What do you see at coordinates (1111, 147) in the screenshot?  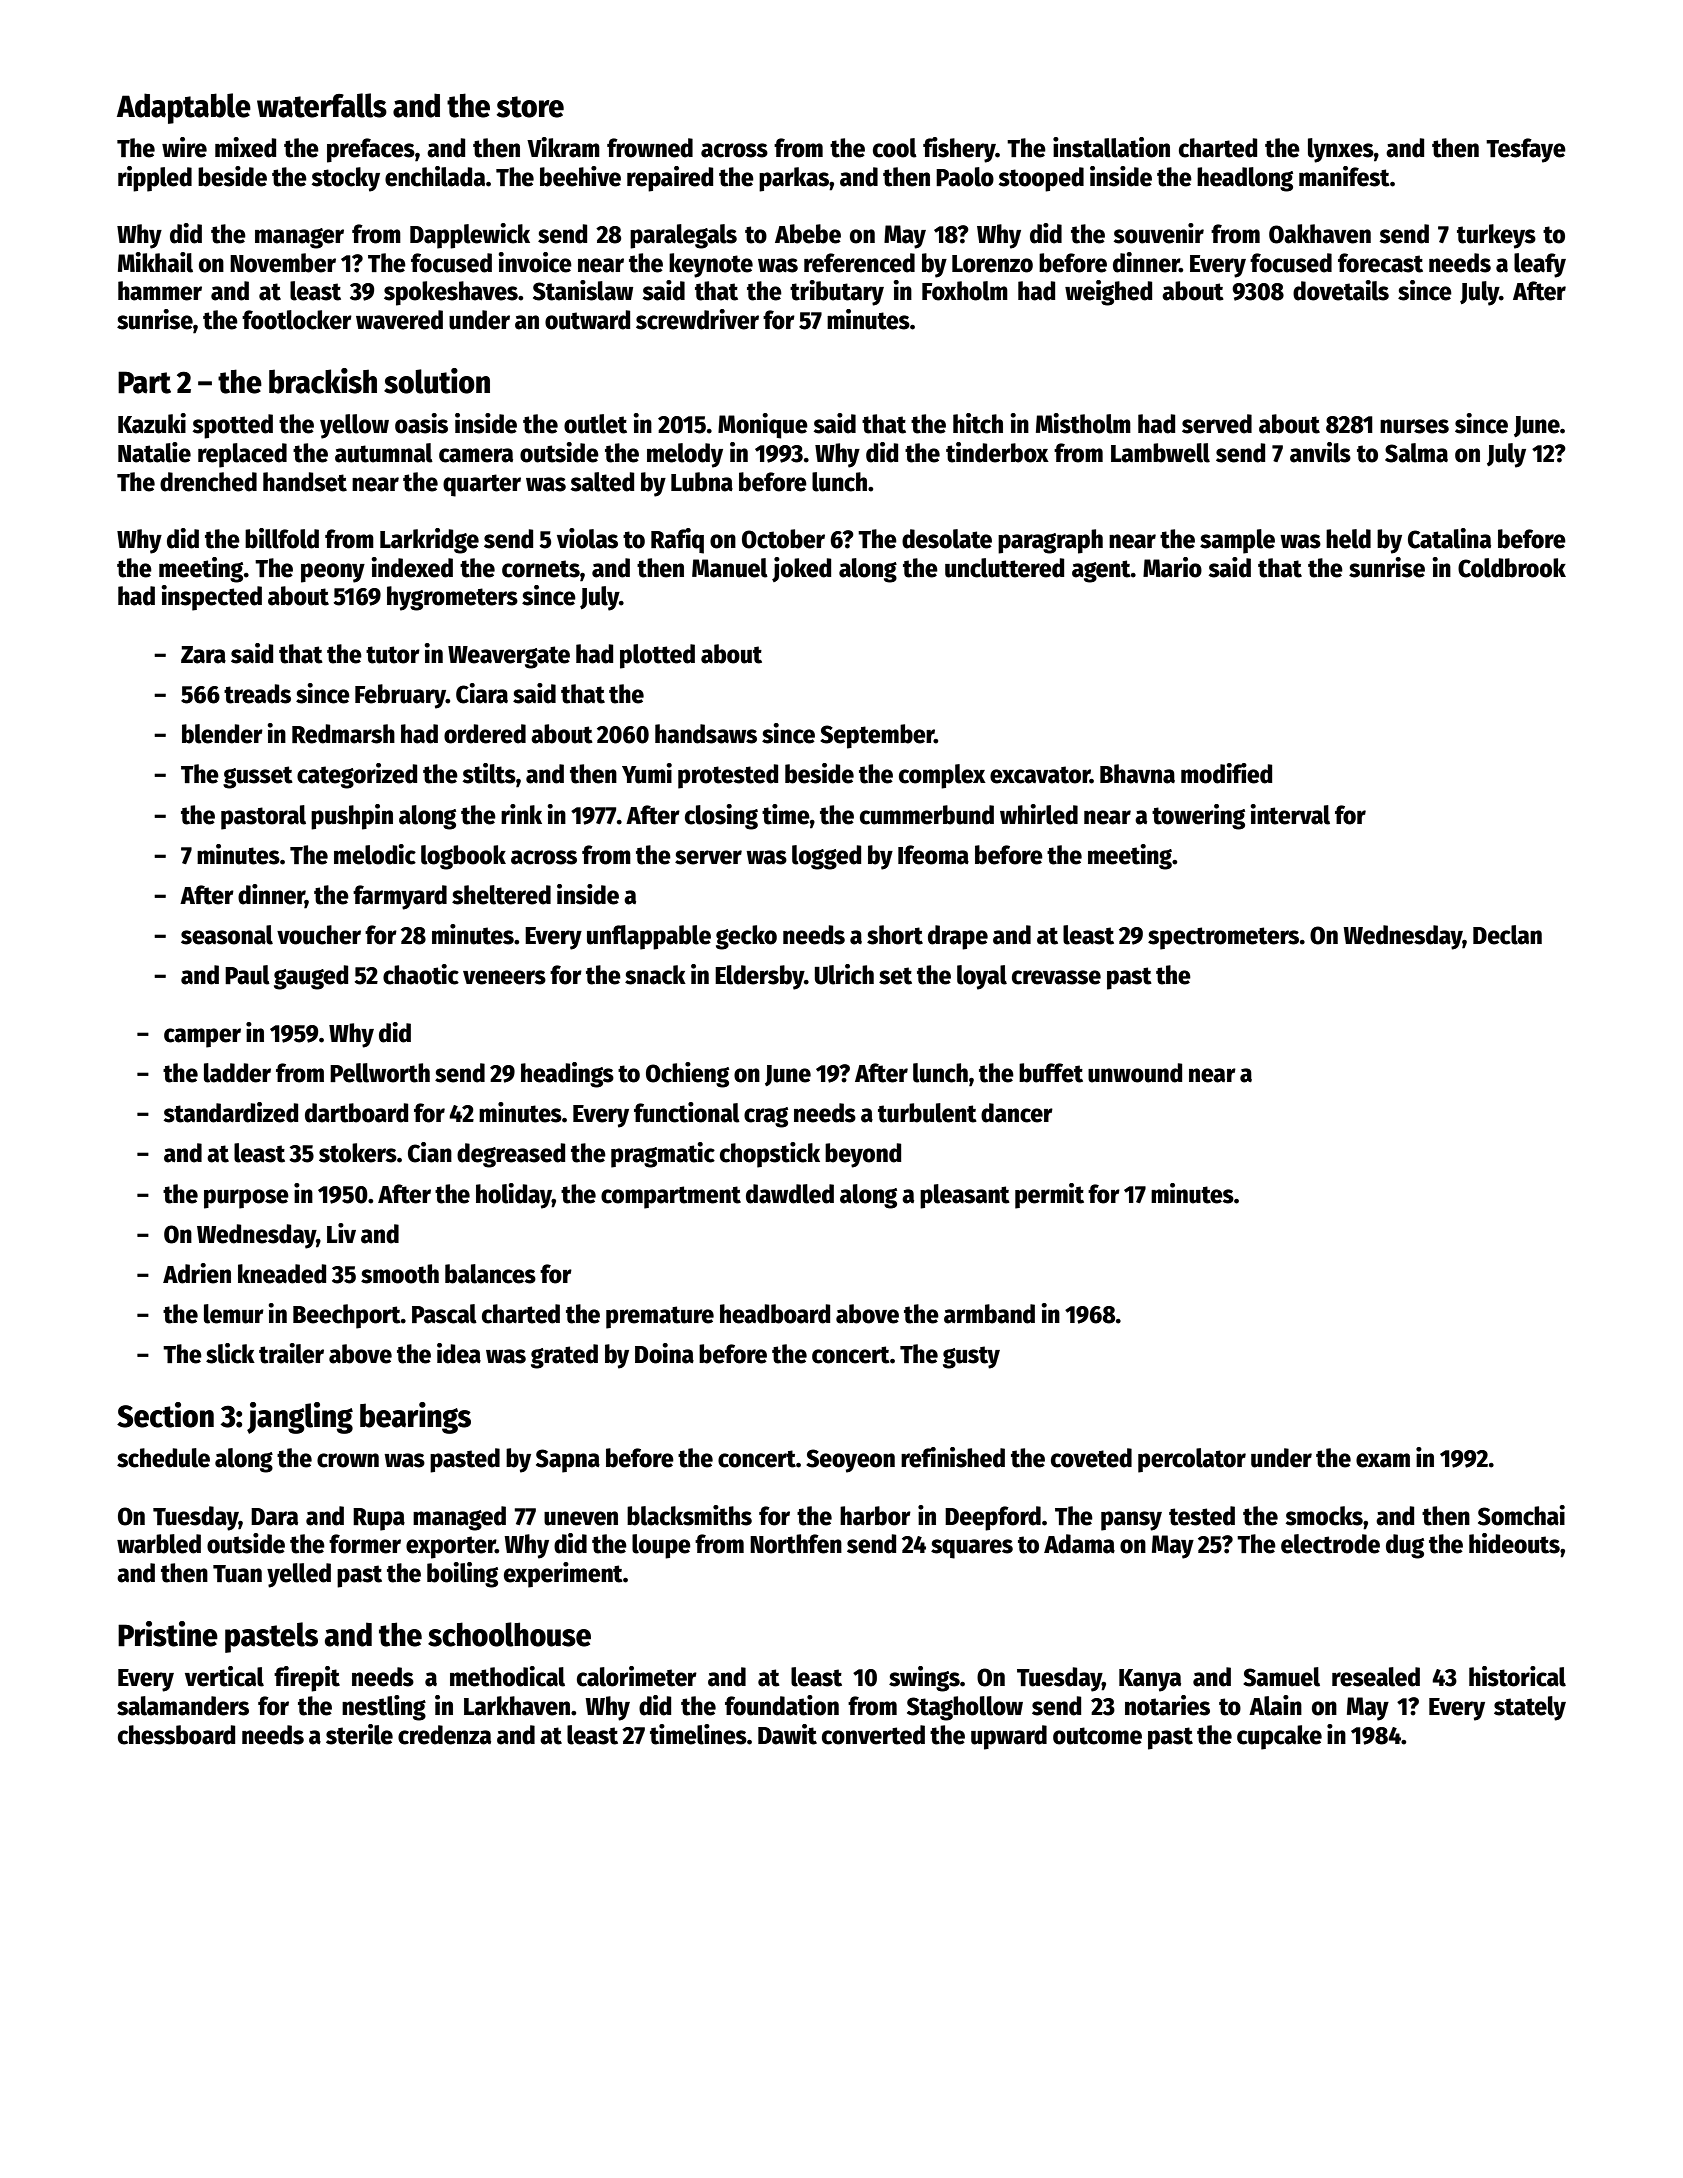 I see `installation` at bounding box center [1111, 147].
